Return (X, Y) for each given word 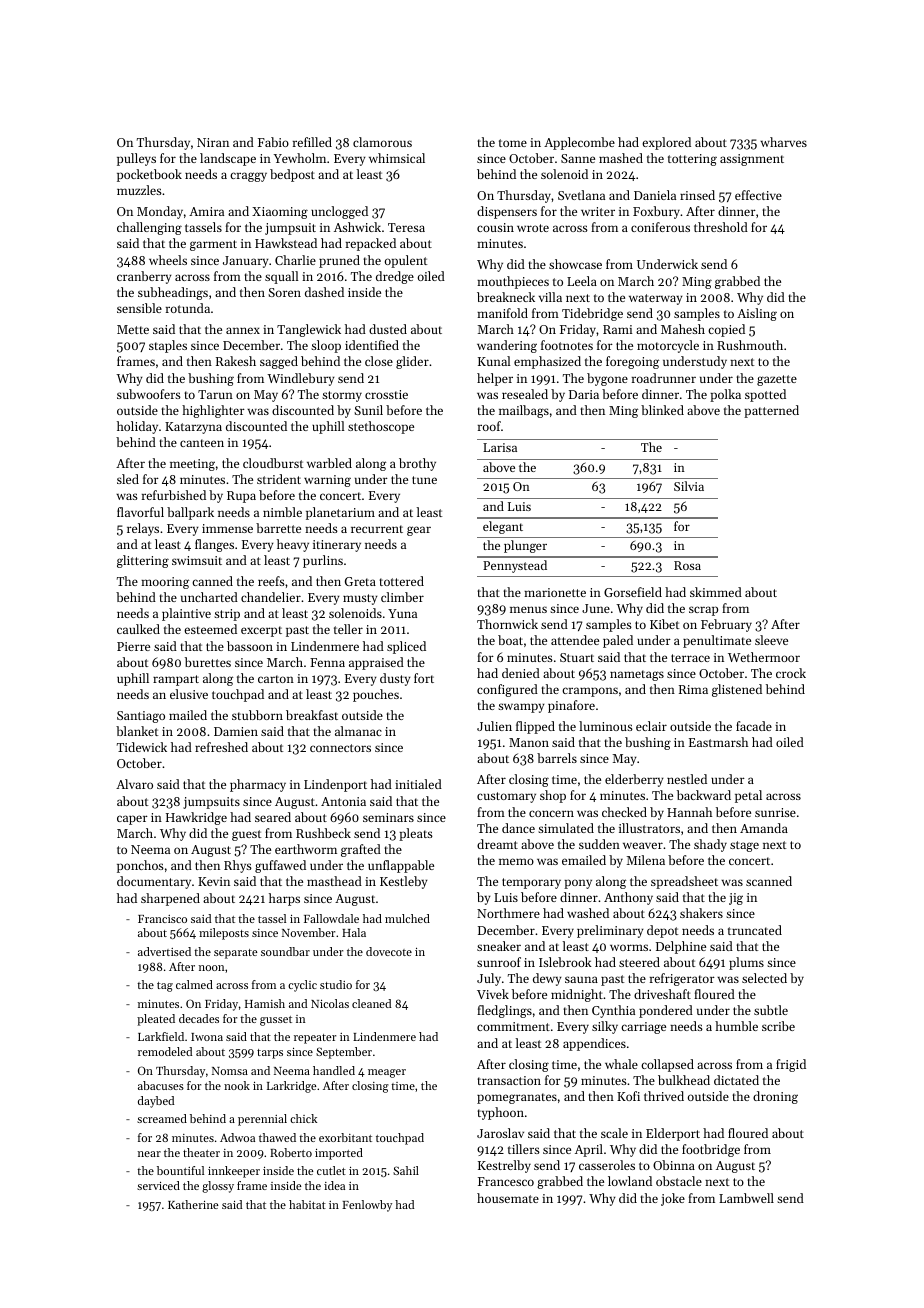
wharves (783, 142)
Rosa (687, 565)
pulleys (136, 159)
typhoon (500, 1113)
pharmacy (258, 785)
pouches (376, 695)
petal (748, 796)
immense (227, 528)
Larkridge (292, 1087)
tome (513, 143)
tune (424, 480)
